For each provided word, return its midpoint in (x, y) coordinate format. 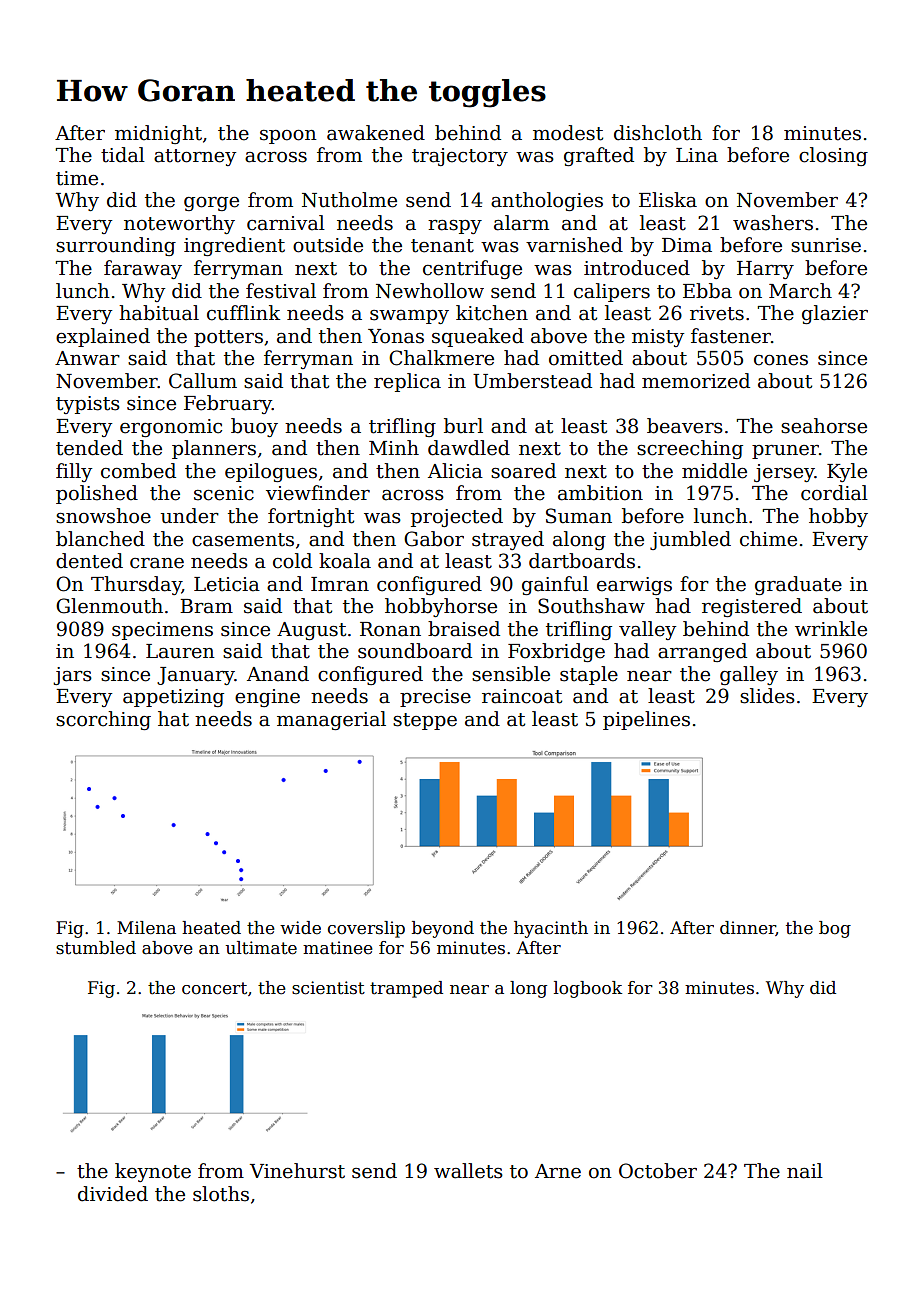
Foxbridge (556, 652)
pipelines (646, 720)
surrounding (116, 246)
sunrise (826, 245)
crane (157, 563)
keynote (153, 1172)
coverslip (366, 929)
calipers (612, 292)
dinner (748, 928)
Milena (146, 928)
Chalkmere (441, 358)
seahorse (824, 426)
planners (214, 449)
